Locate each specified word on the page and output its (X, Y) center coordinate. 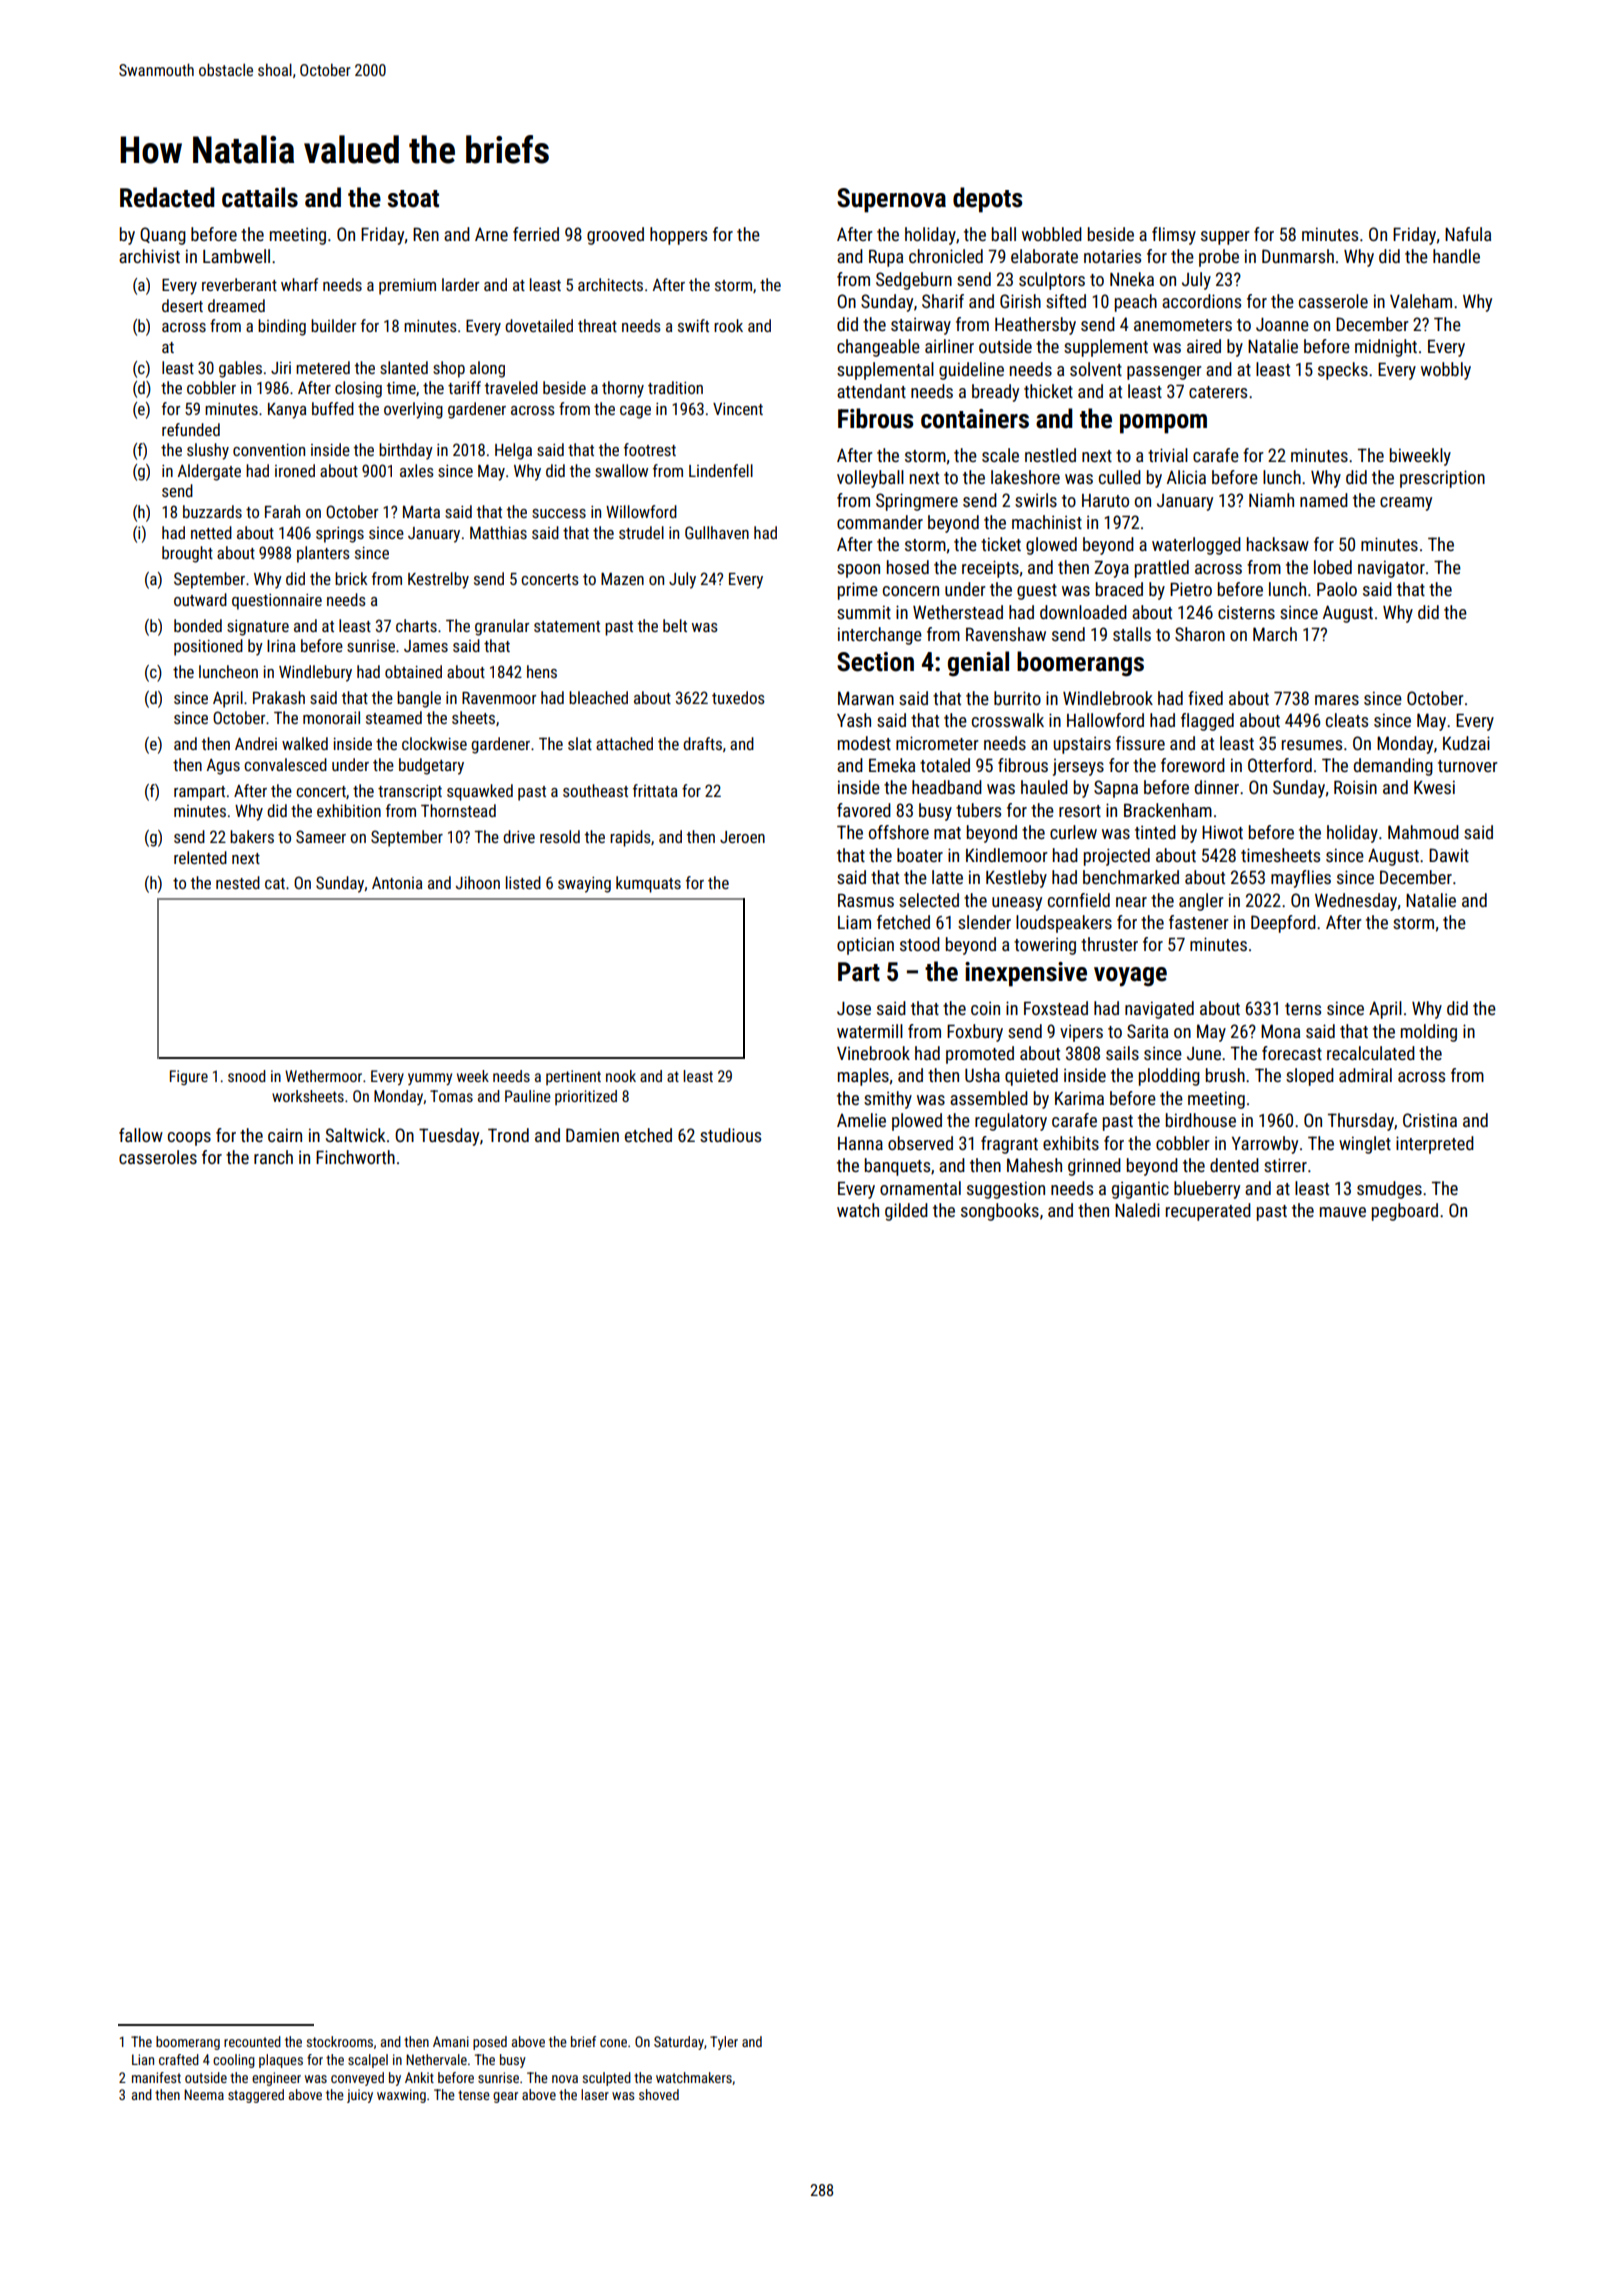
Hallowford (1105, 720)
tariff (464, 387)
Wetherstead (958, 612)
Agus (223, 767)
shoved (659, 2094)
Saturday (679, 2043)
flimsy (1174, 236)
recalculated (1371, 1053)
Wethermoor (323, 1076)
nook (621, 1076)
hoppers (678, 236)
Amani (451, 2041)
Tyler (724, 2043)
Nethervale (436, 2059)
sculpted (607, 2079)
